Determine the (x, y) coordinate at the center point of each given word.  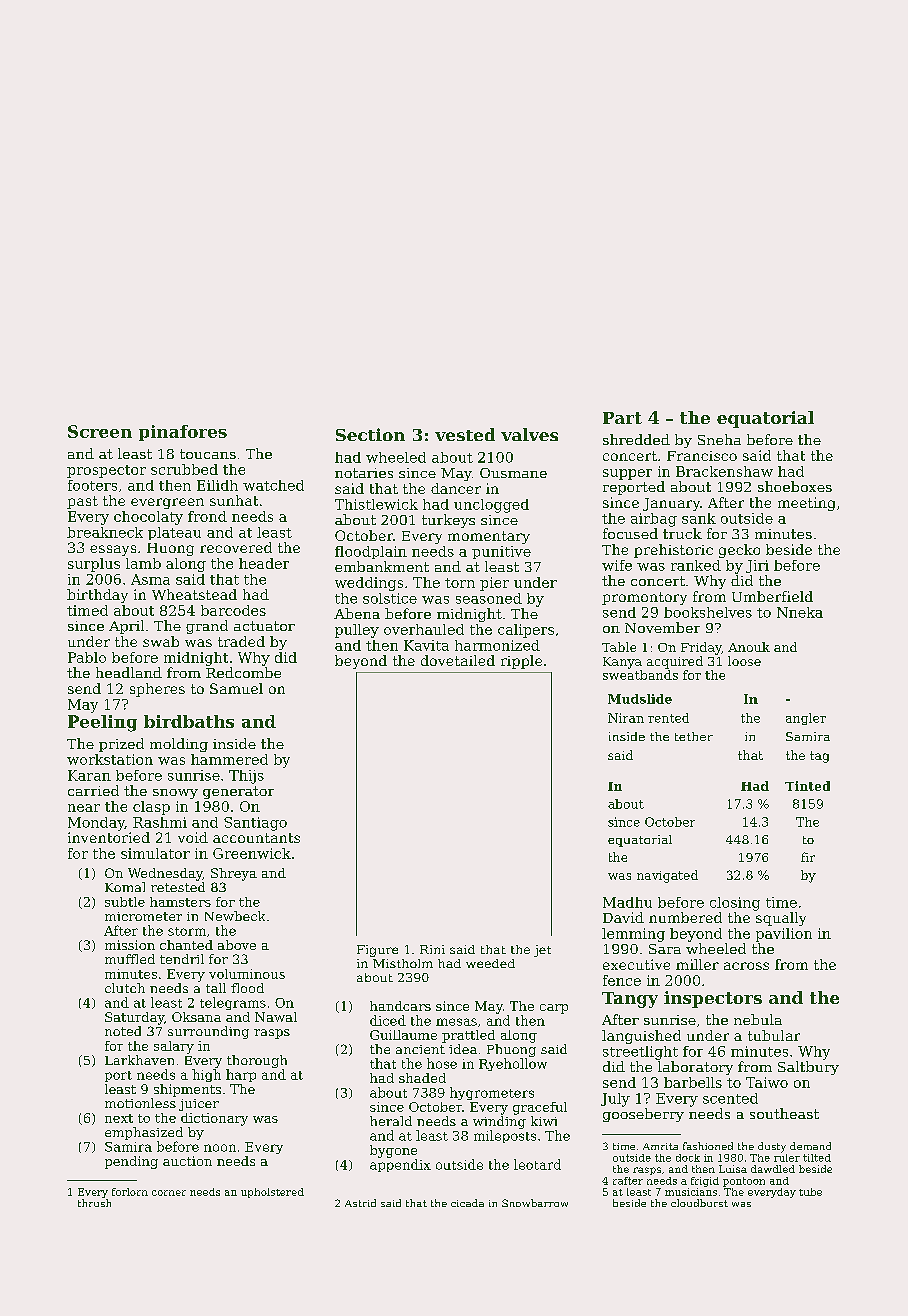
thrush (94, 1203)
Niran (626, 718)
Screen (100, 431)
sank (699, 518)
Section (370, 434)
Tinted (807, 786)
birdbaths (189, 721)
